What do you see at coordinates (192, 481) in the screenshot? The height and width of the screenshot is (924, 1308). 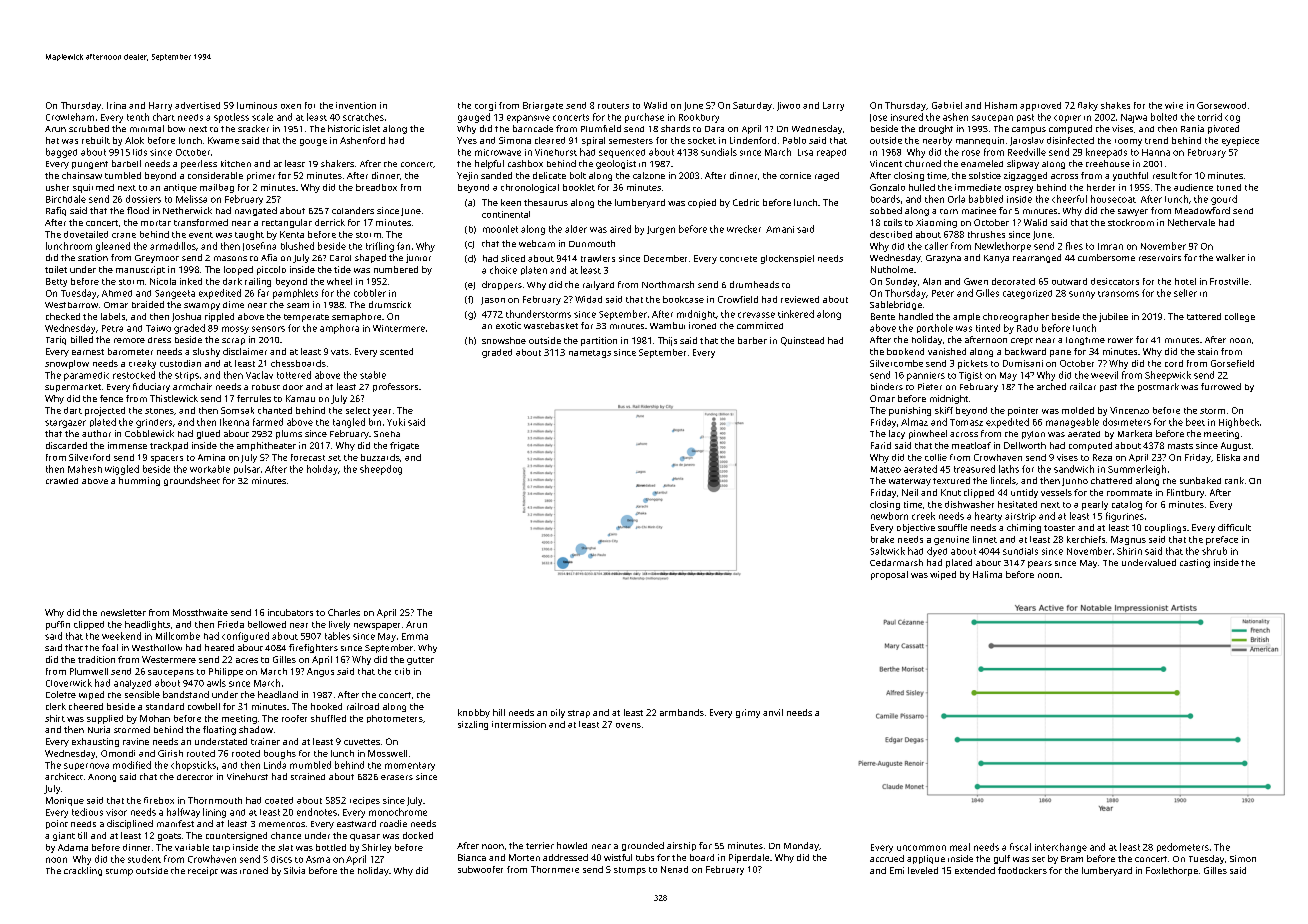 I see `groundsheet` at bounding box center [192, 481].
